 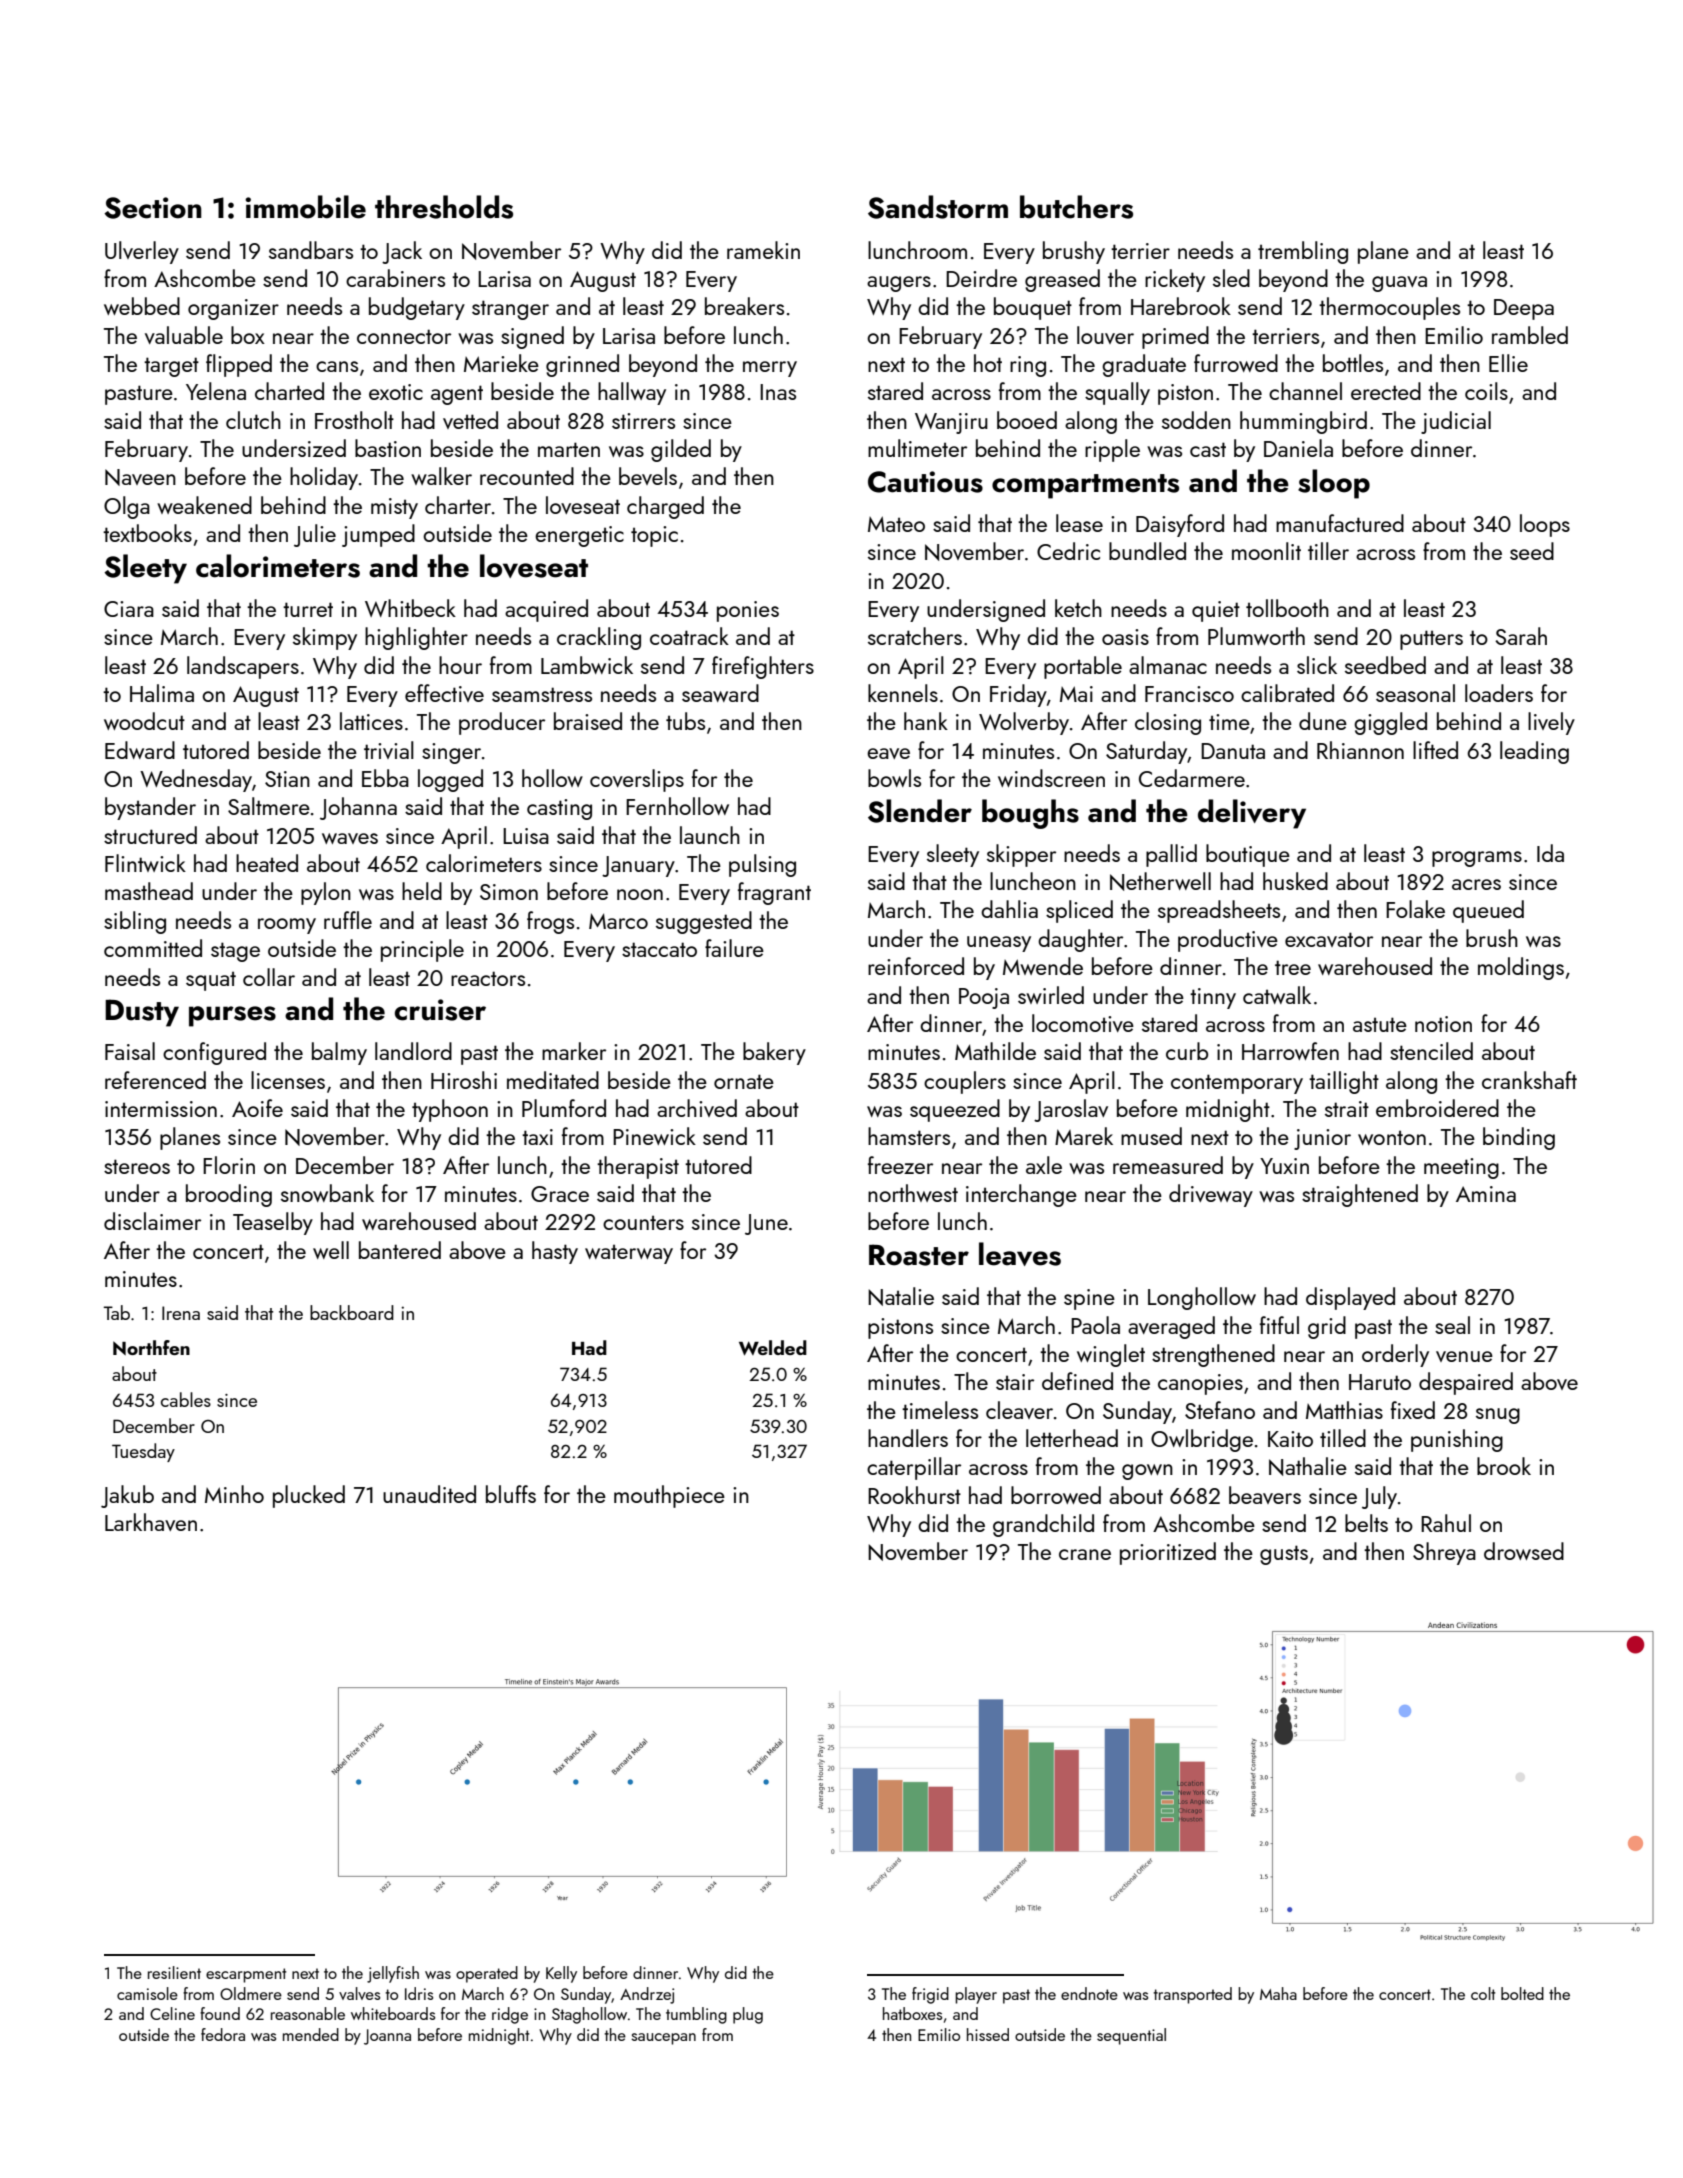 What do you see at coordinates (1444, 1553) in the image?
I see `Shreya` at bounding box center [1444, 1553].
